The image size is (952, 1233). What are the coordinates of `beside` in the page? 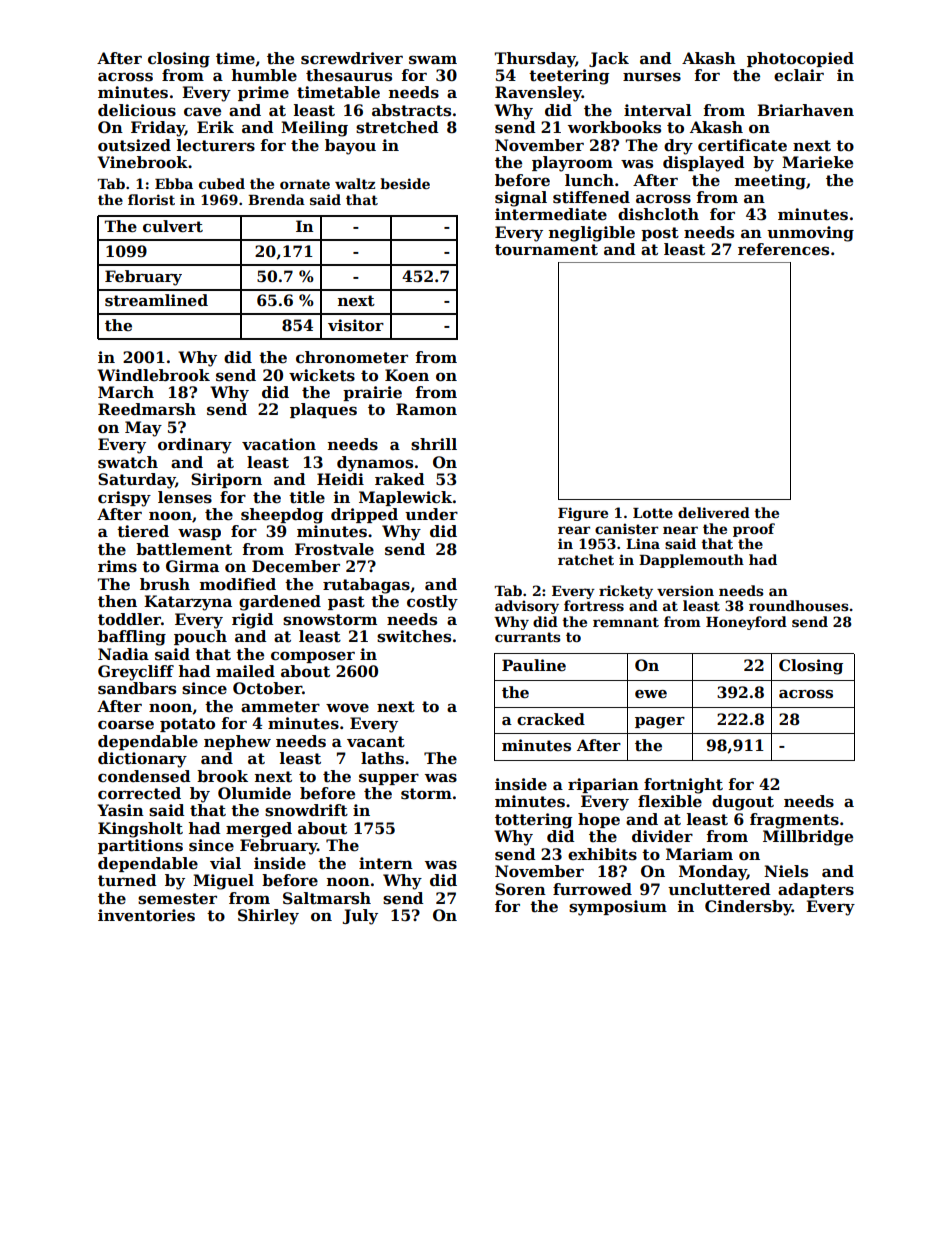 It's located at (405, 183).
